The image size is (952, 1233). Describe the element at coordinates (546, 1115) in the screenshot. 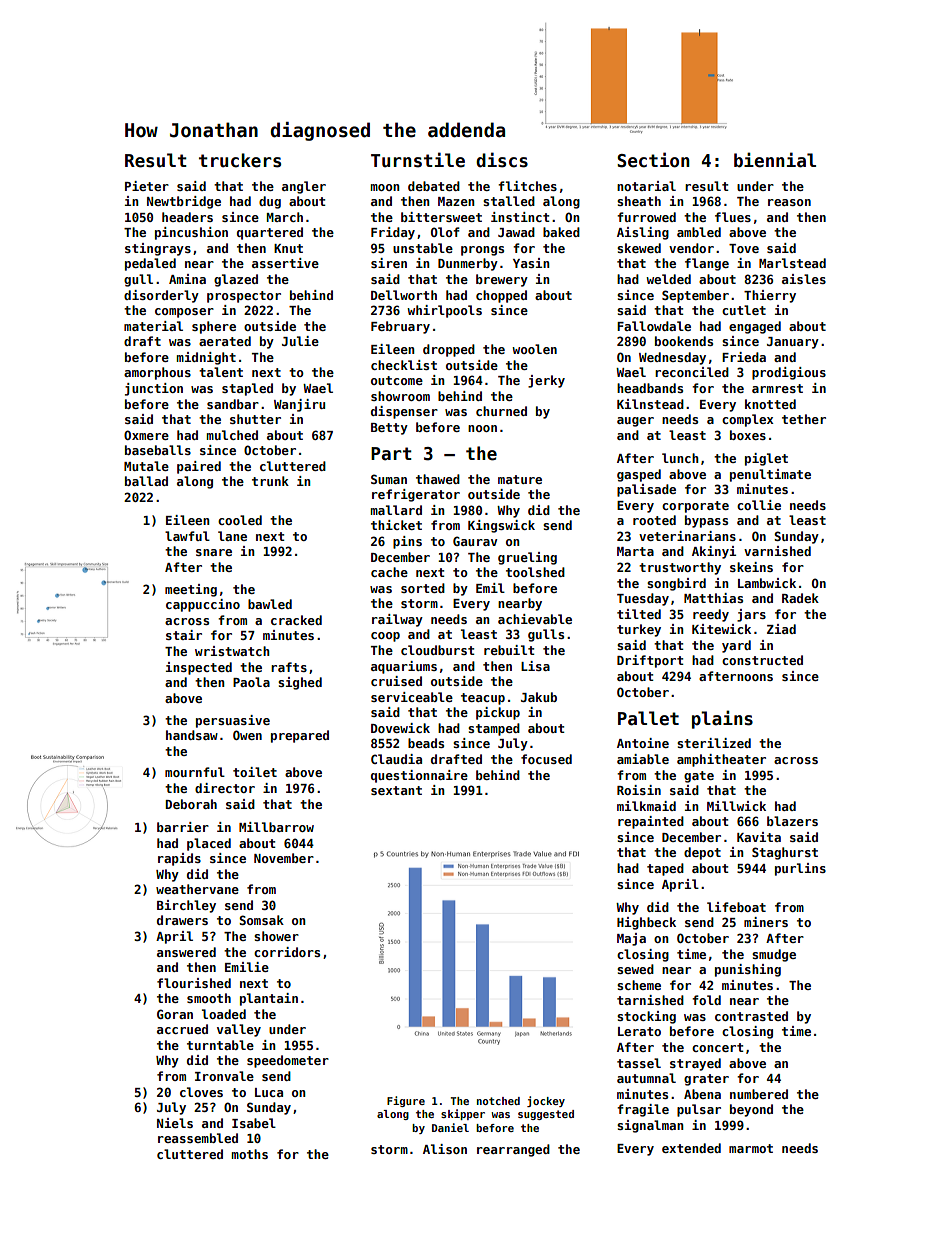

I see `suggested` at that location.
